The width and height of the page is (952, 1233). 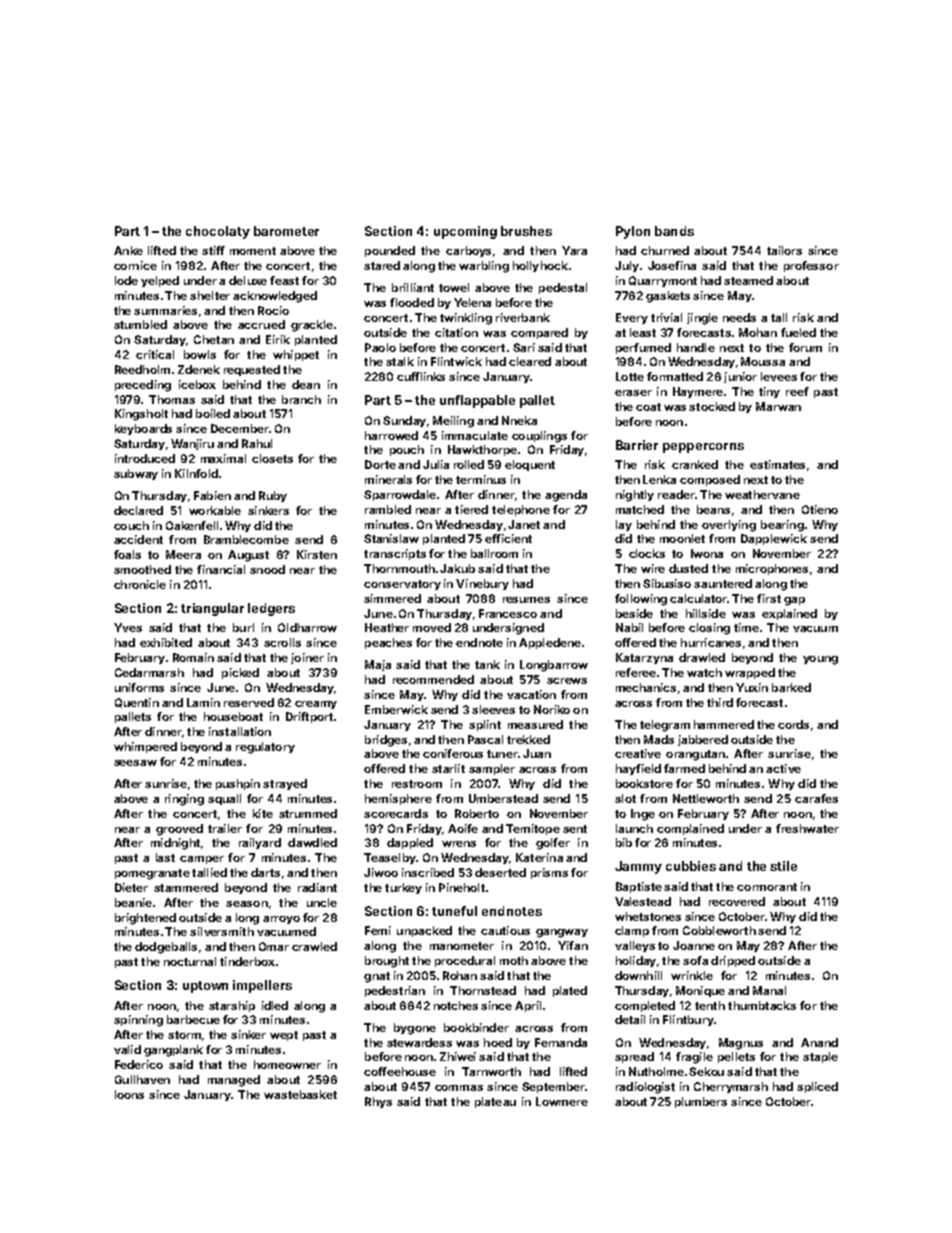 I want to click on Temitope, so click(x=533, y=829).
